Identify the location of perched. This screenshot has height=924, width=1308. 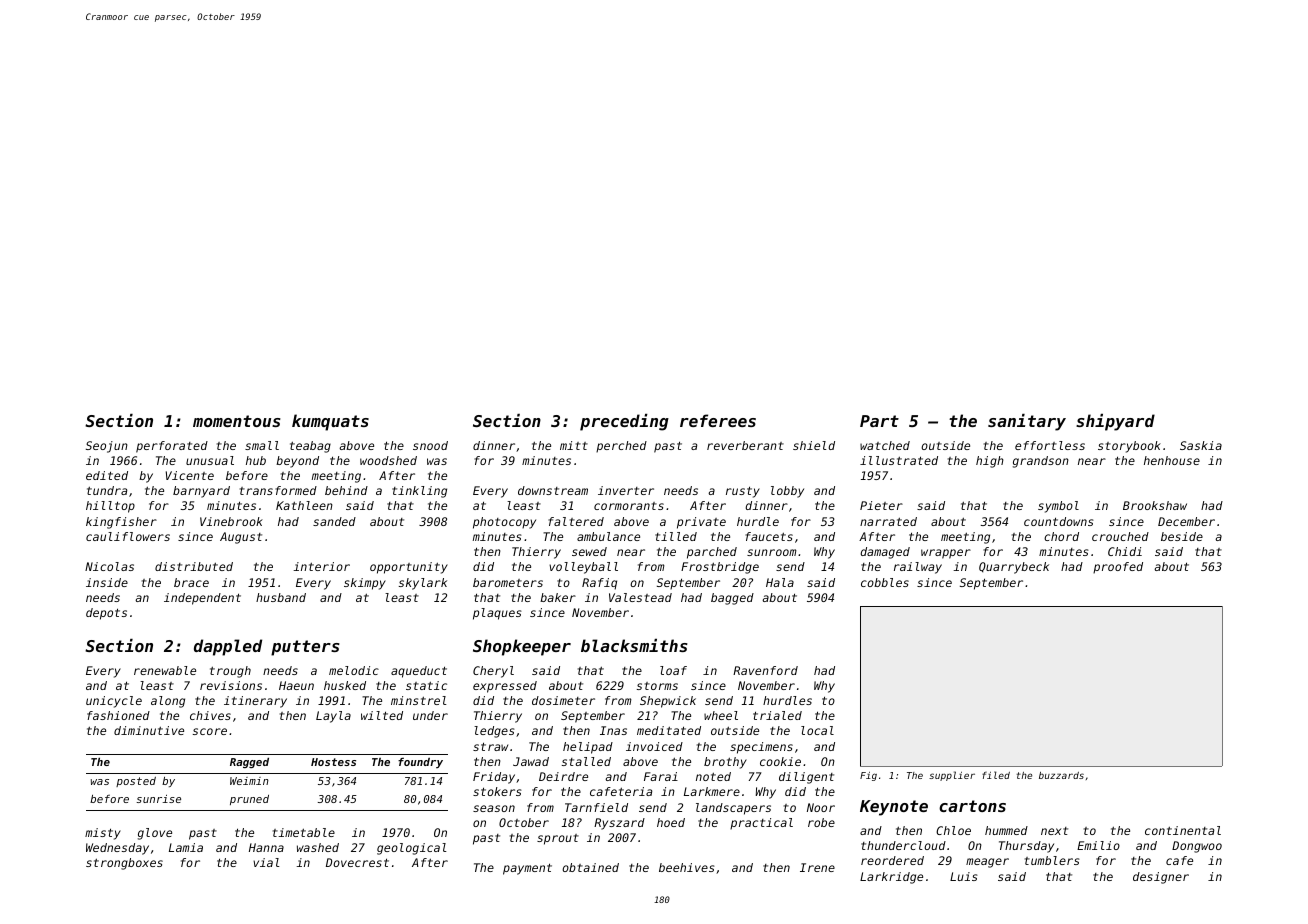
(621, 447).
